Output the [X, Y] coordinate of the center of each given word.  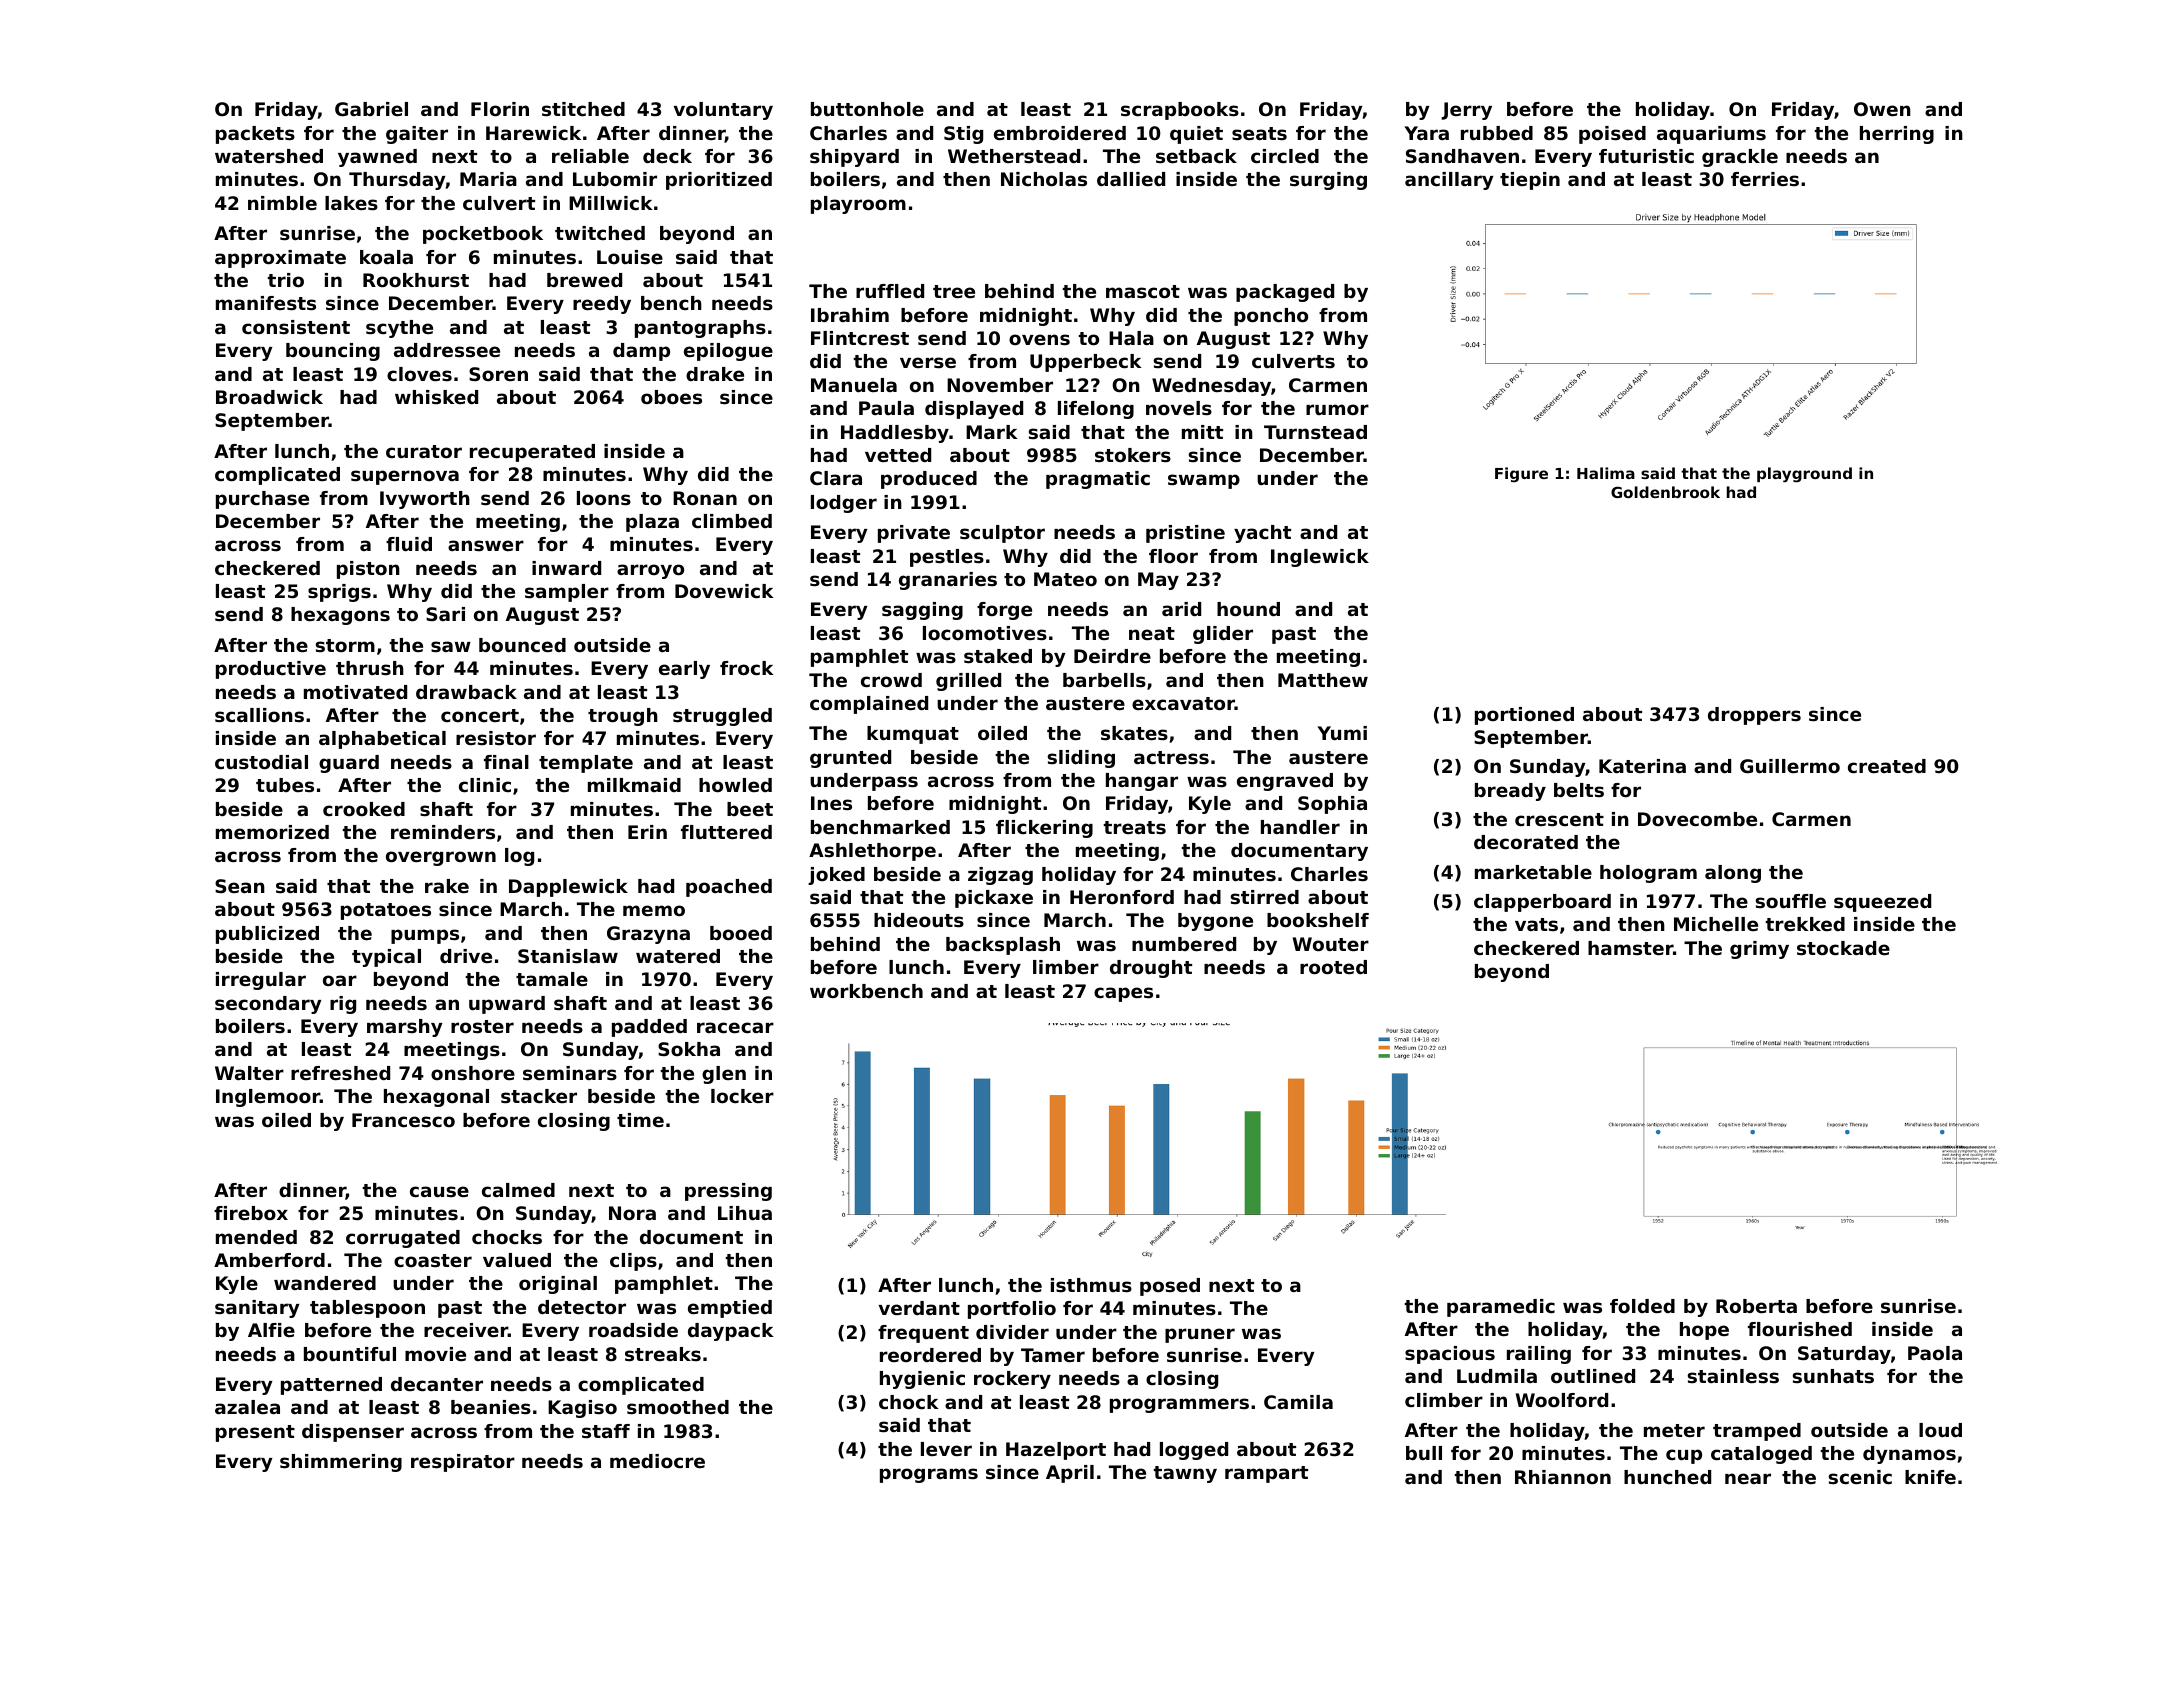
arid [1181, 609]
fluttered [726, 832]
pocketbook [483, 235]
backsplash [1003, 946]
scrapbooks [1180, 111]
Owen [1882, 109]
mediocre [657, 1461]
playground [1804, 475]
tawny [1185, 1474]
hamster [1630, 948]
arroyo [650, 571]
